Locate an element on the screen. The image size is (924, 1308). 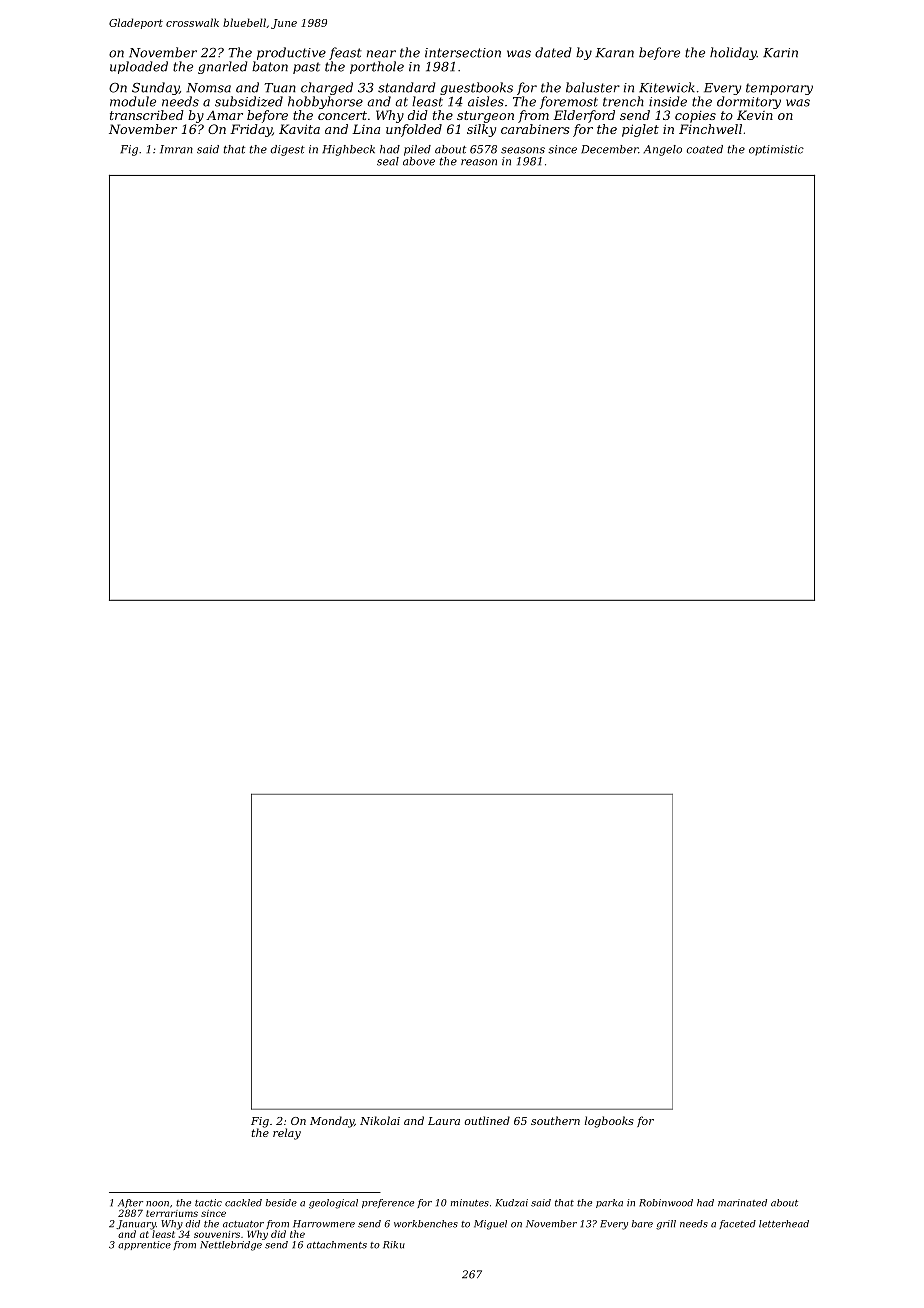
After is located at coordinates (130, 1203).
